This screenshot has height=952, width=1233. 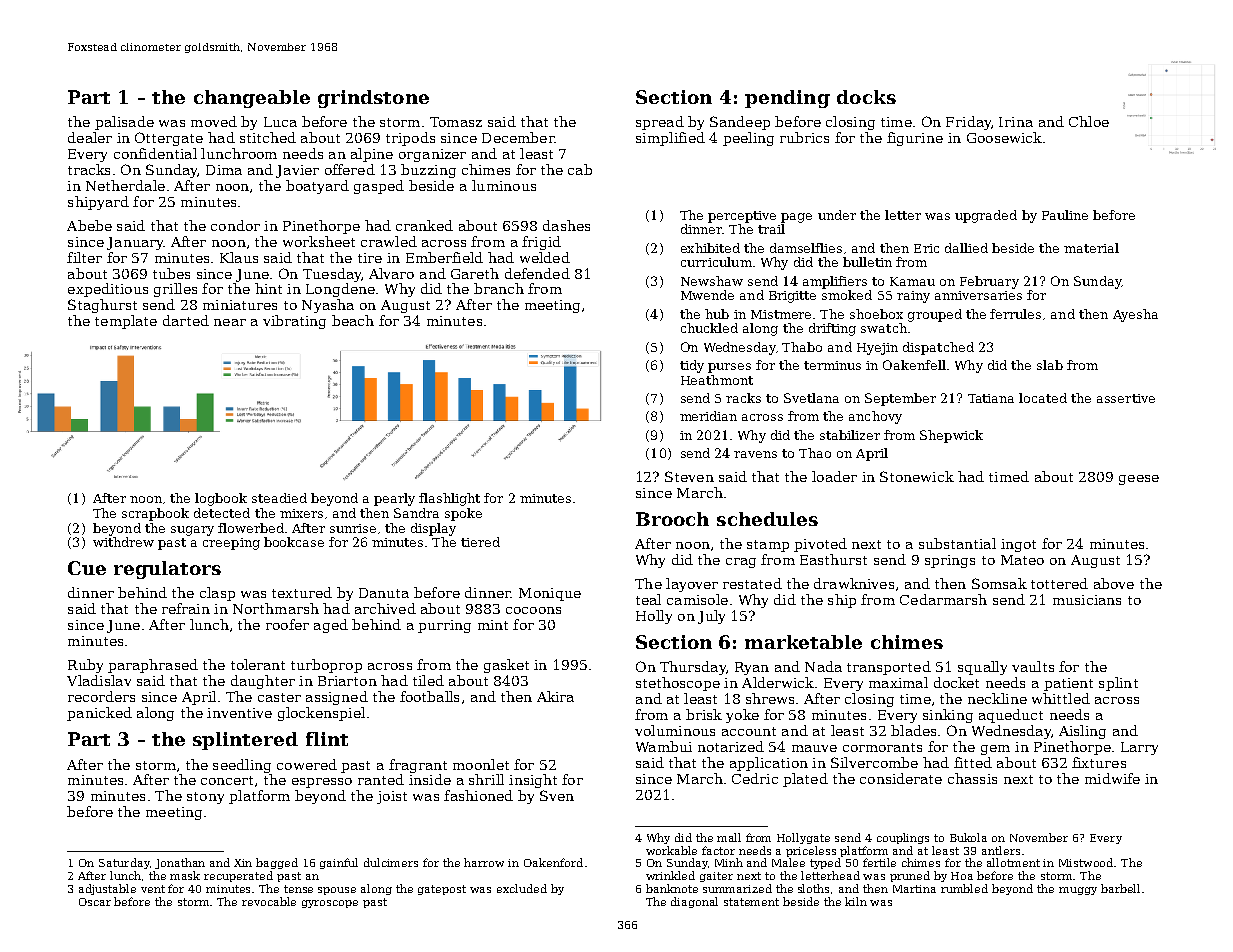 What do you see at coordinates (373, 99) in the screenshot?
I see `grindstone` at bounding box center [373, 99].
